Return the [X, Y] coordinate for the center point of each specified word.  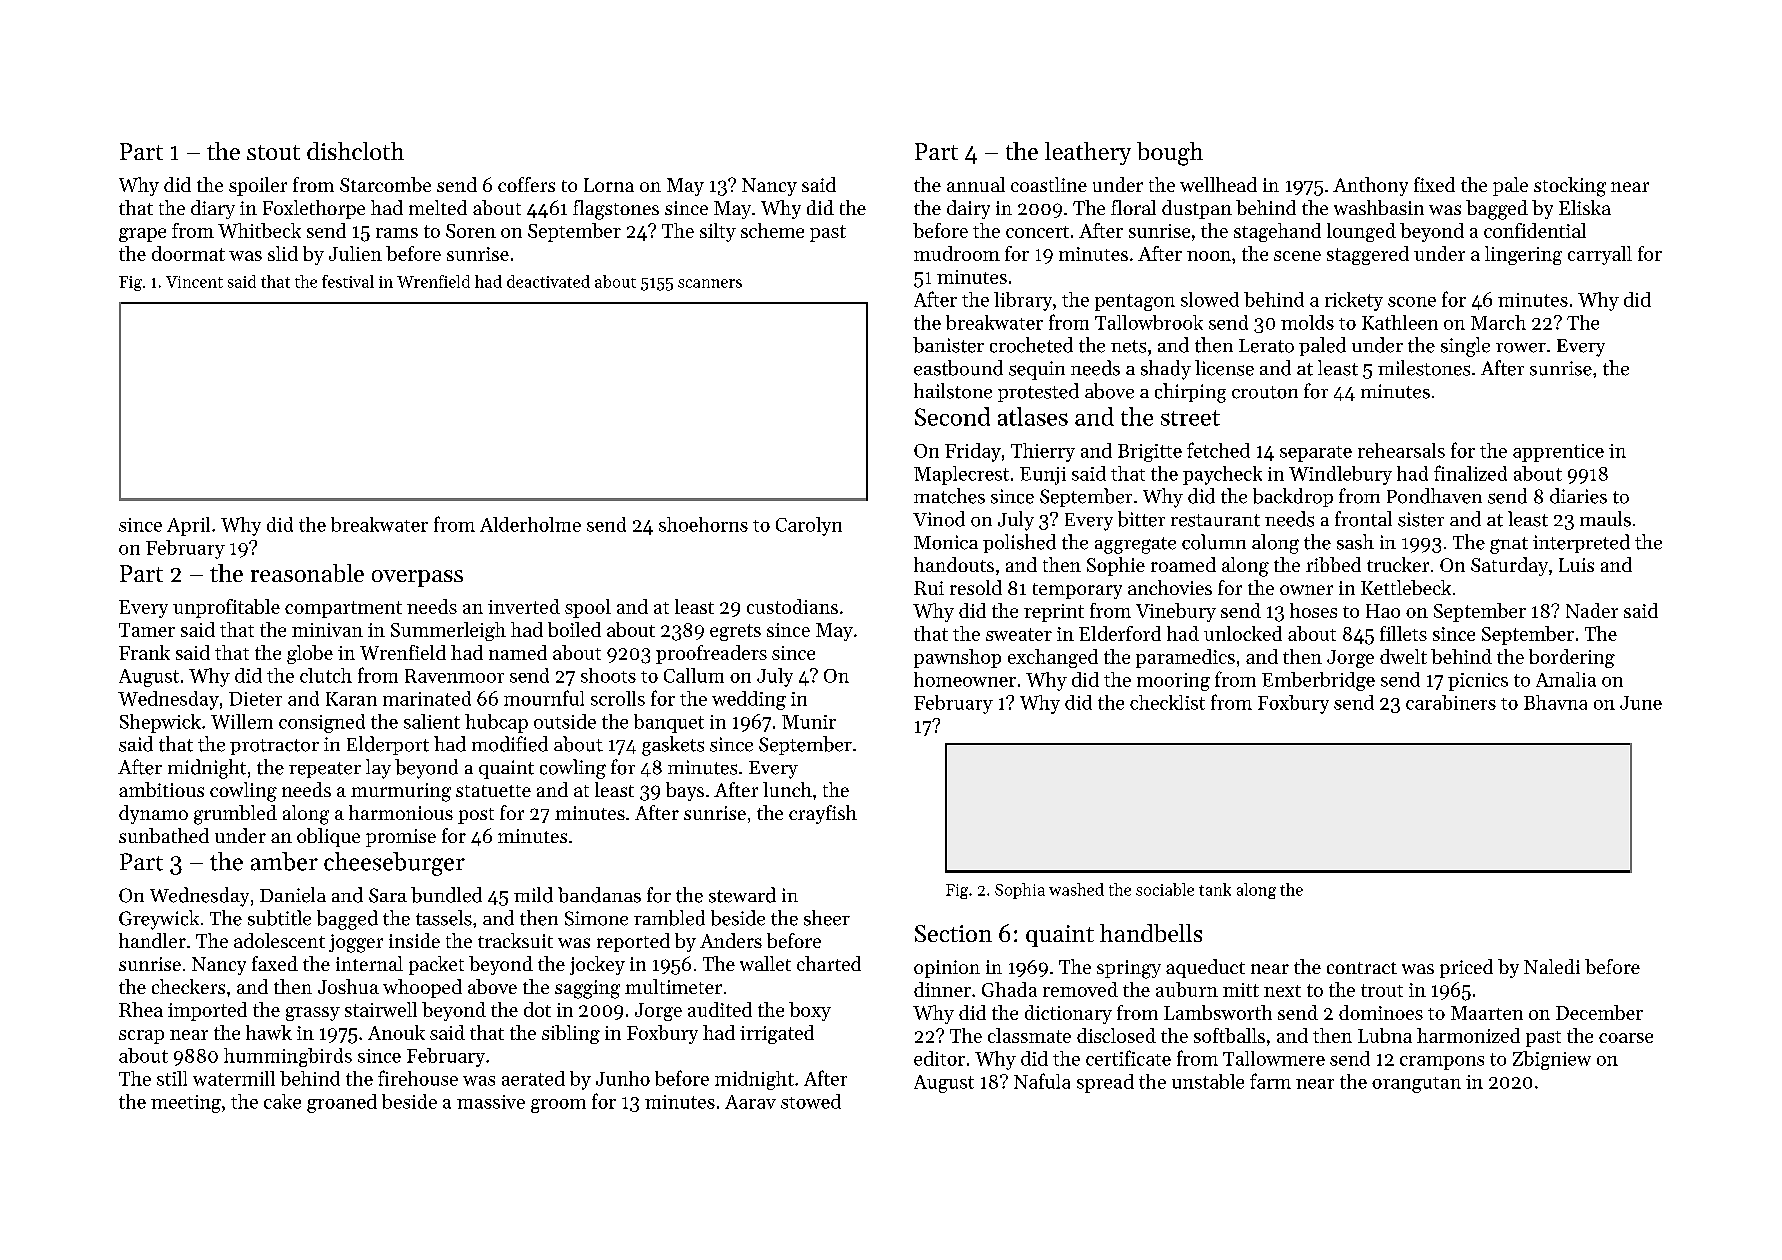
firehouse [418, 1078]
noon [1209, 256]
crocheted [1031, 345]
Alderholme [530, 524]
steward [742, 895]
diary [213, 209]
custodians [792, 606]
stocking [1570, 187]
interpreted [1581, 543]
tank [1215, 889]
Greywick [159, 920]
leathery [1088, 153]
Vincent [194, 282]
